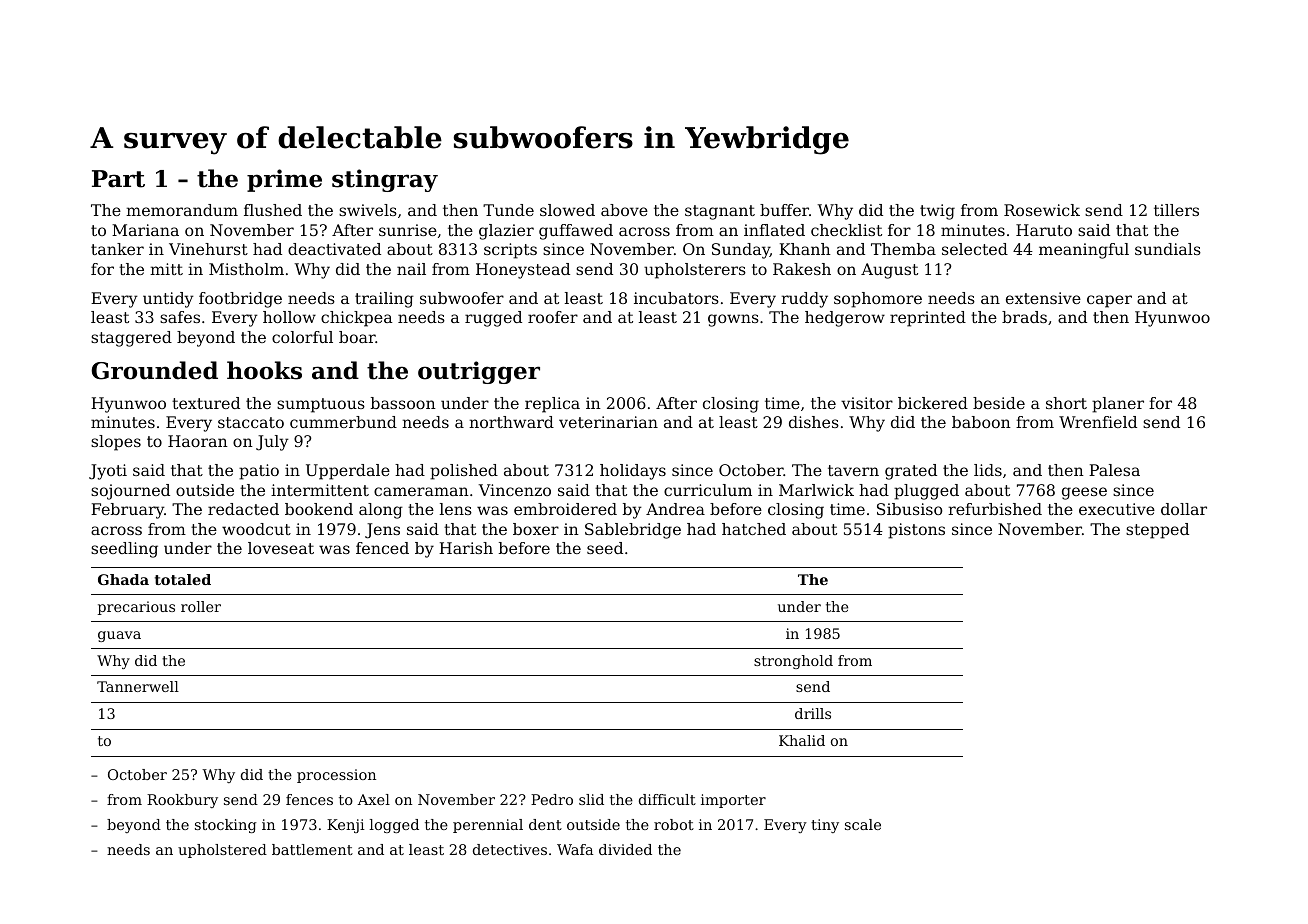  Describe the element at coordinates (793, 662) in the page. I see `stronghold` at that location.
